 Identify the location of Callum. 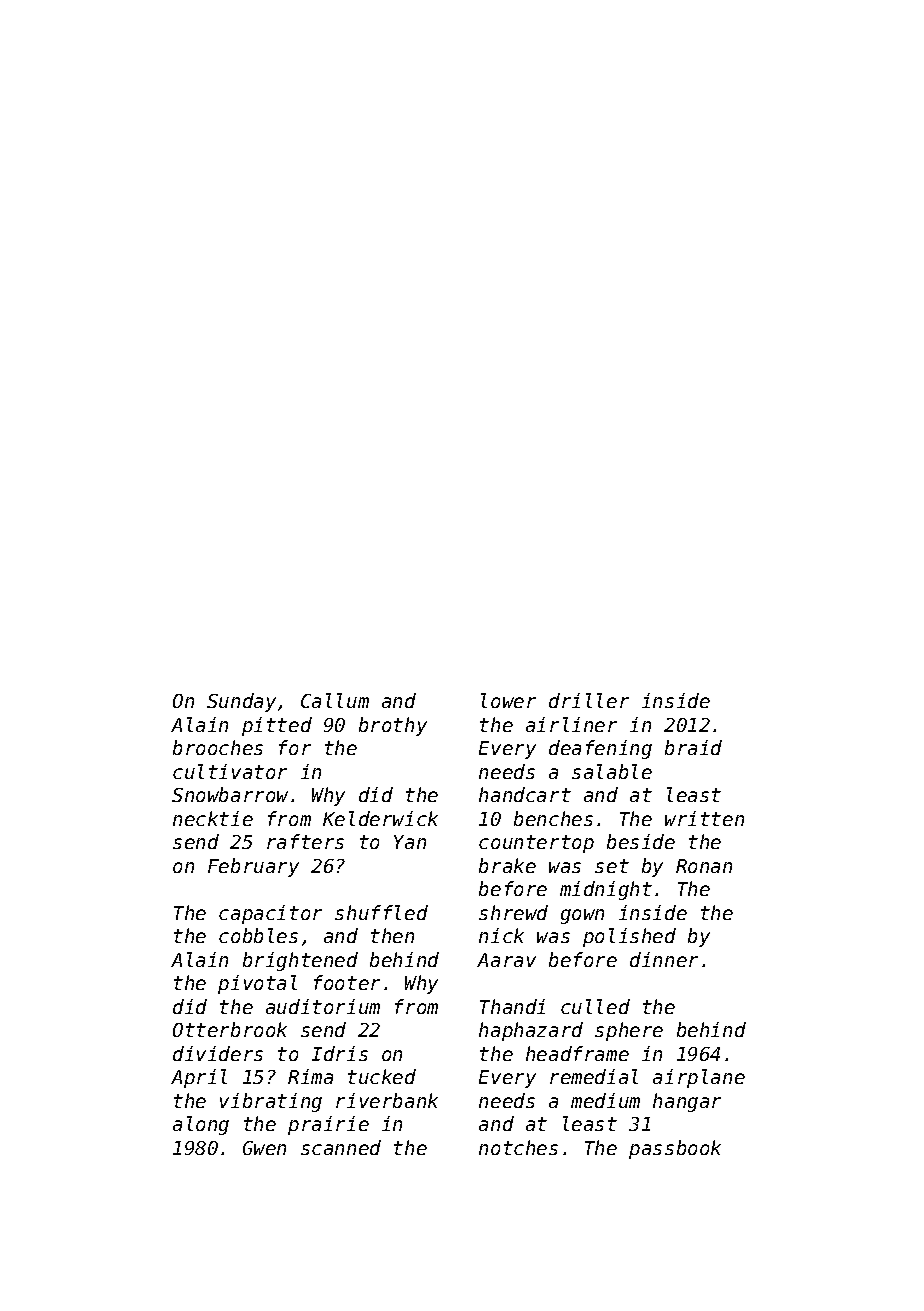
(335, 700).
